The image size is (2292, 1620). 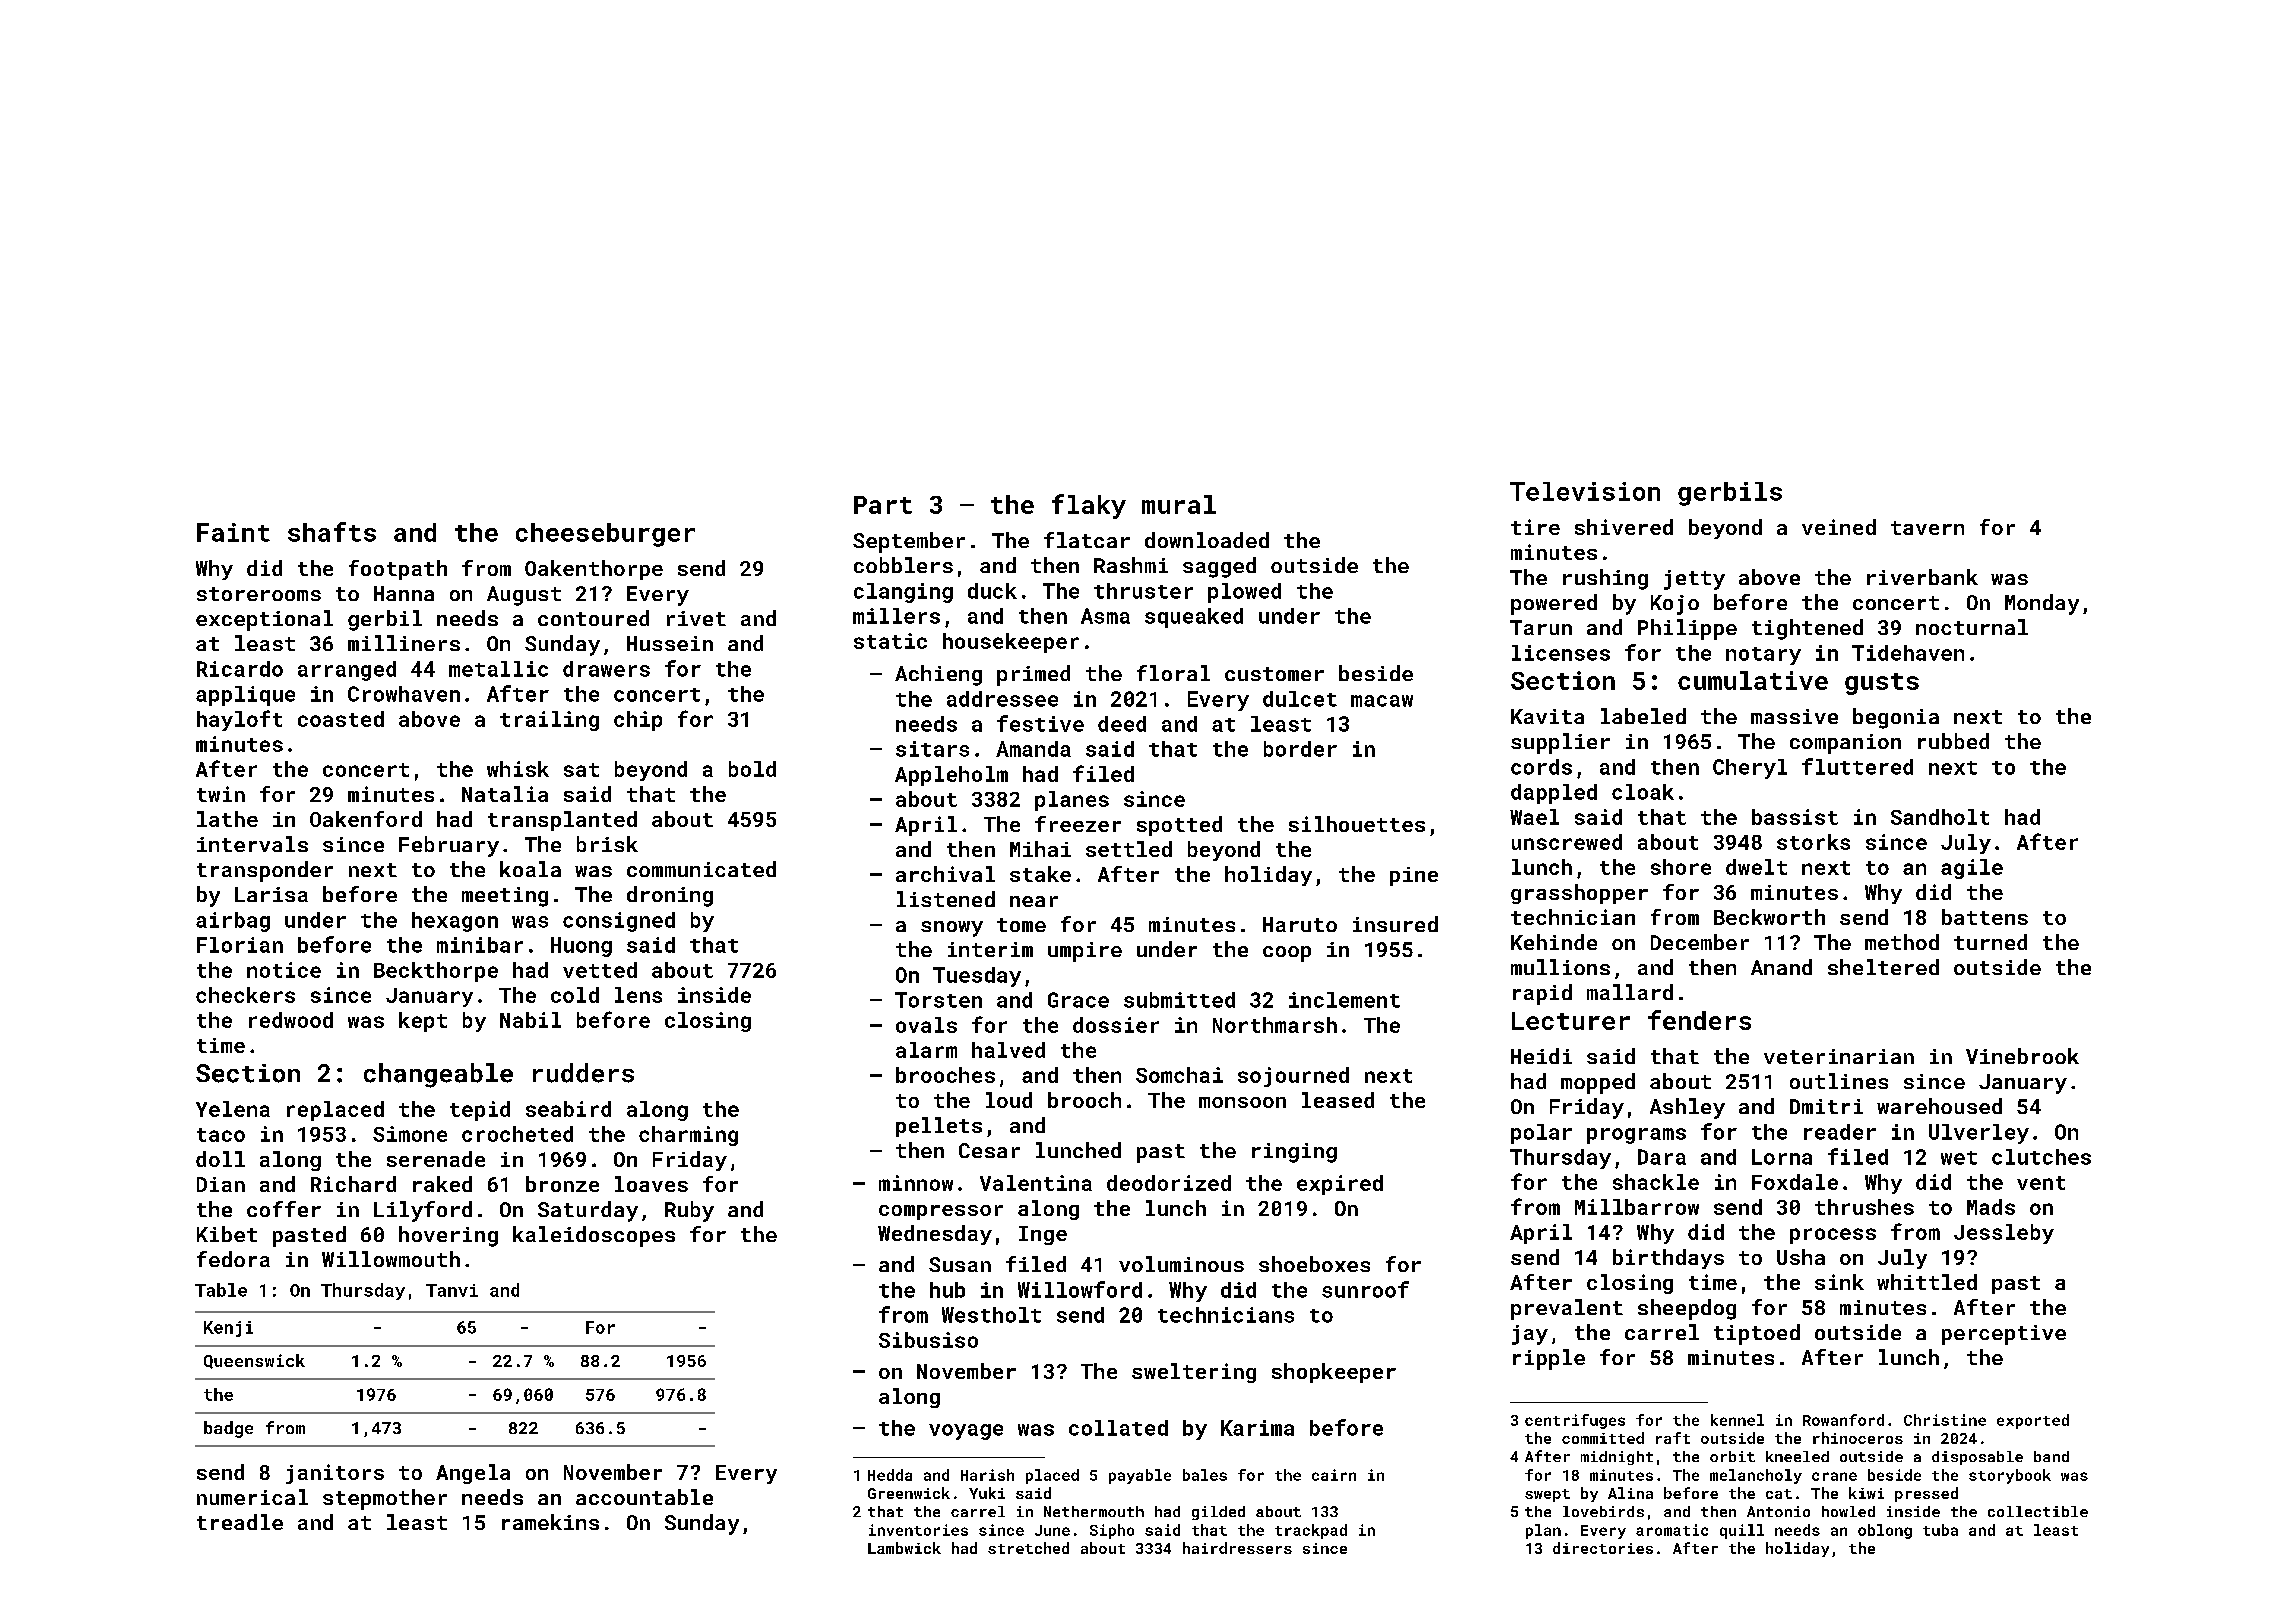 I want to click on squeaked, so click(x=1194, y=618).
